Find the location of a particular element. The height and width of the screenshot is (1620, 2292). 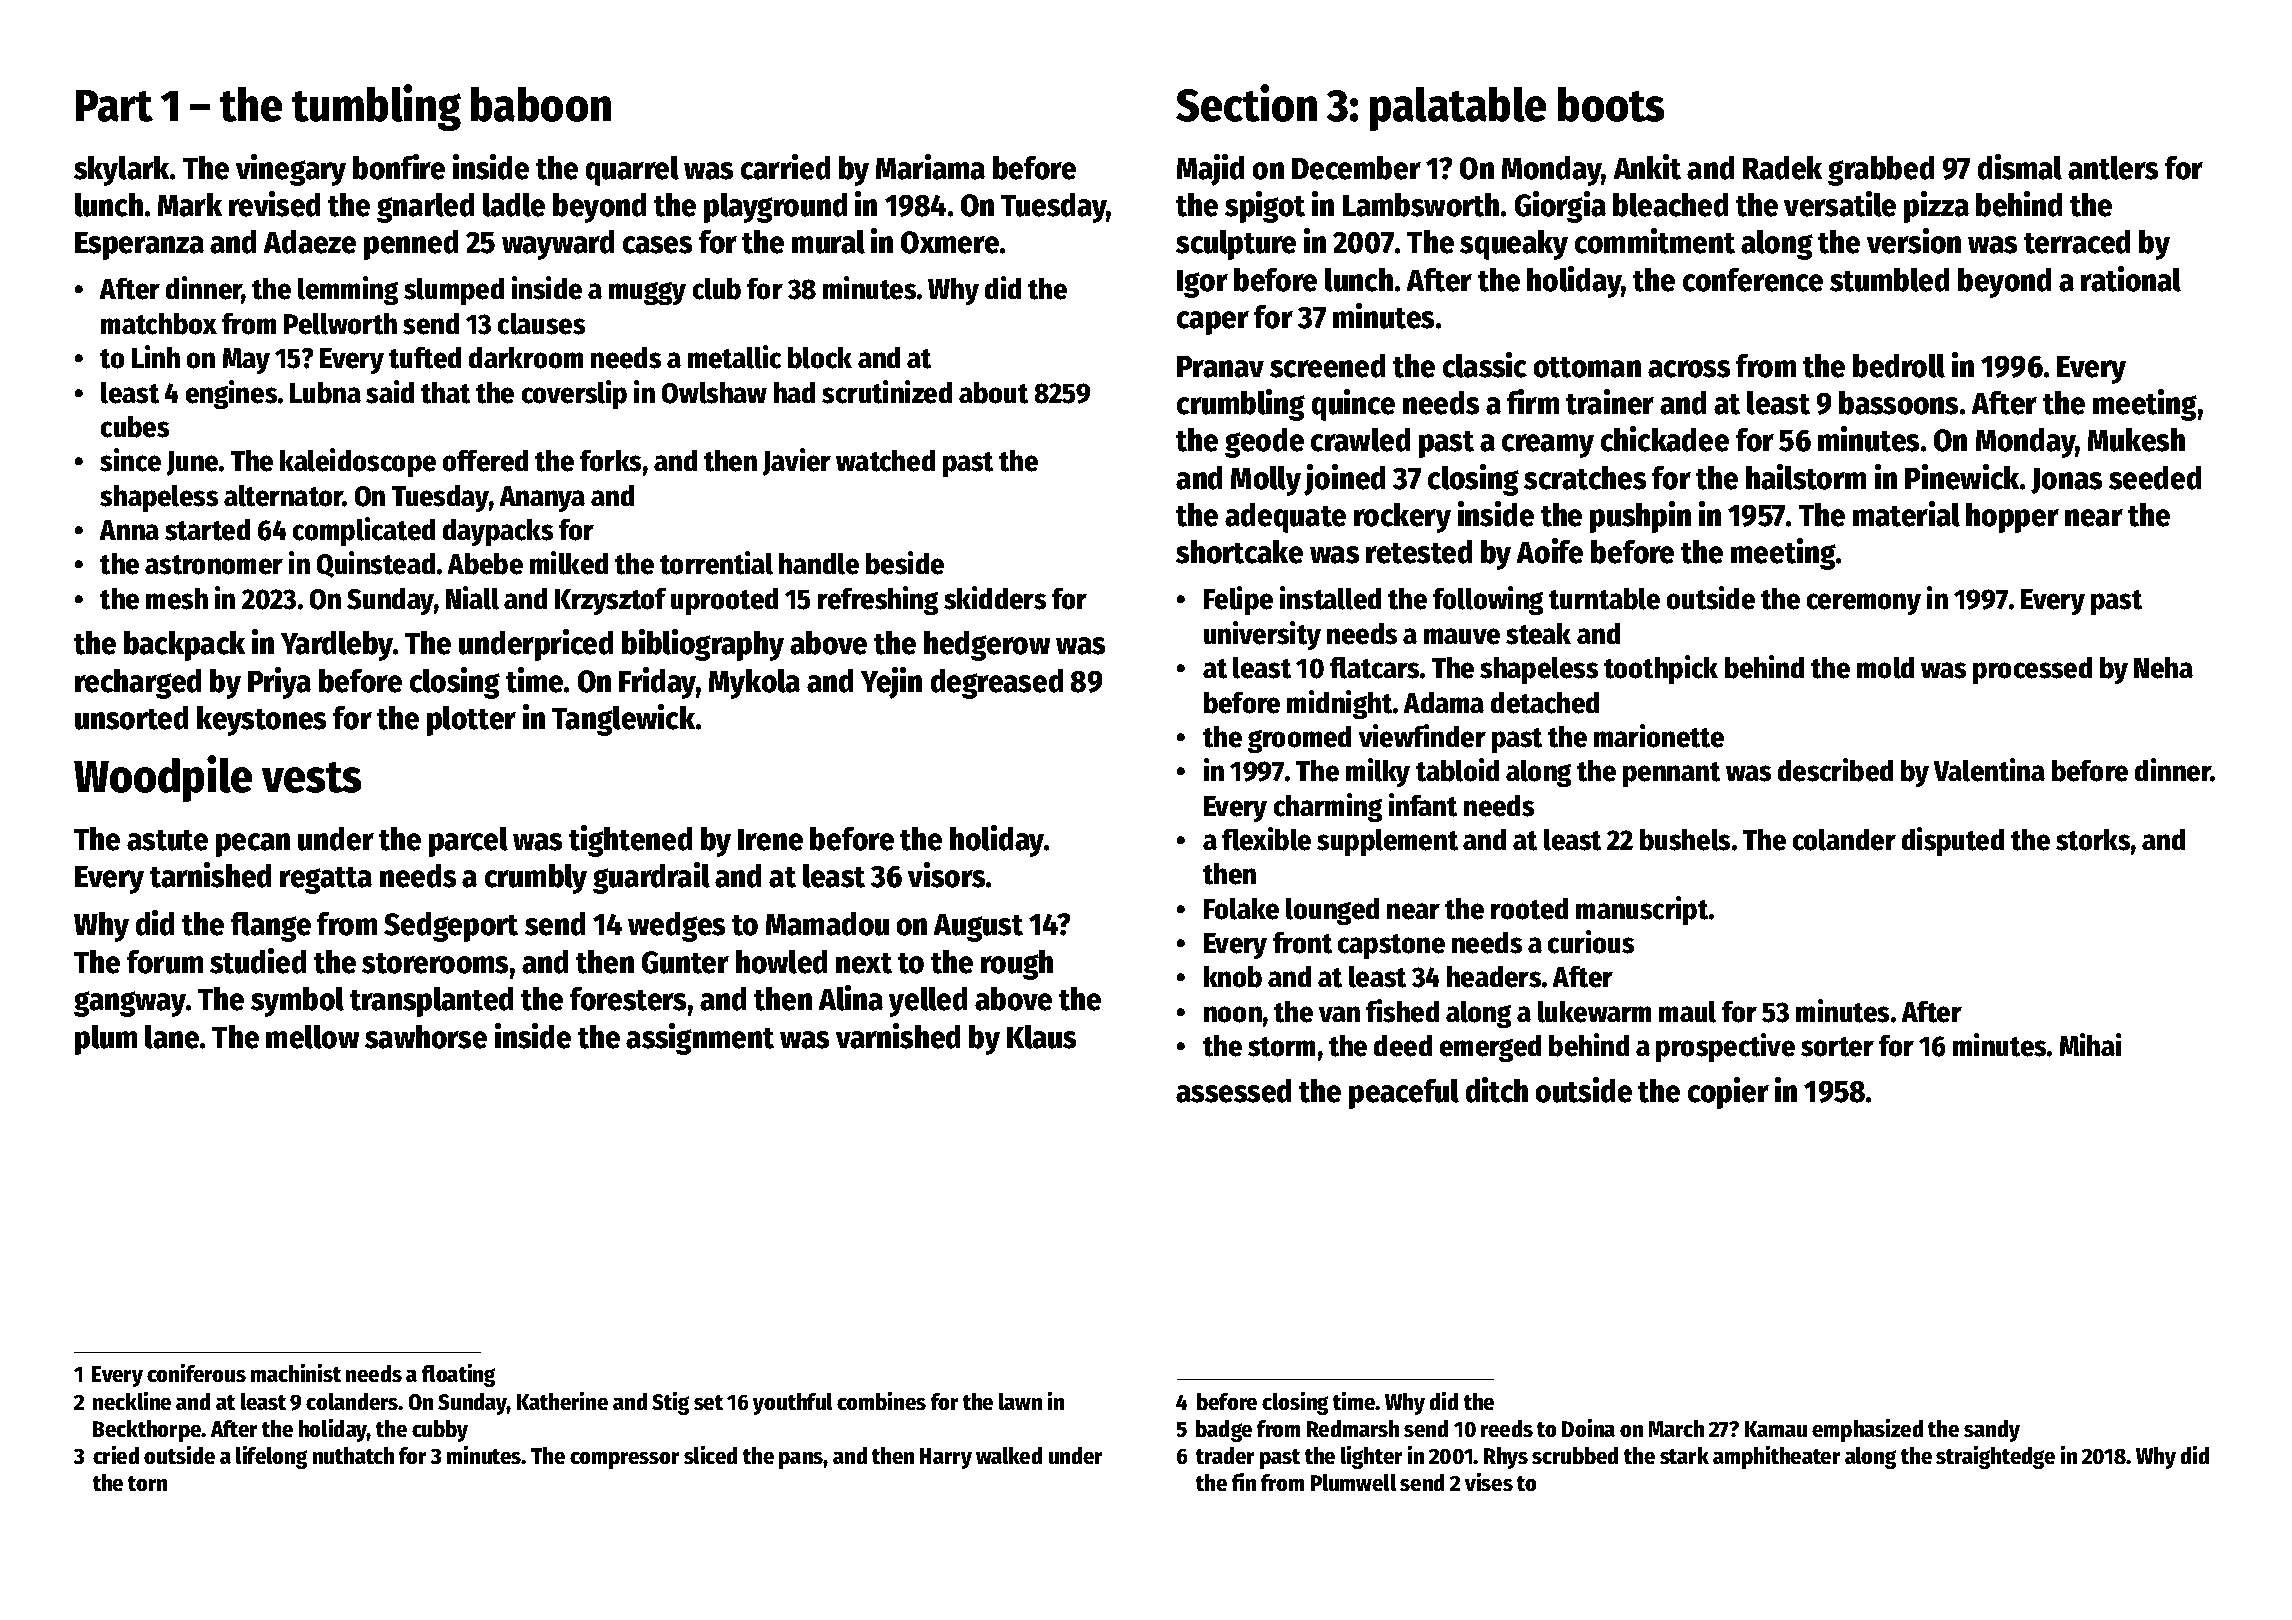

tumbling is located at coordinates (376, 107).
